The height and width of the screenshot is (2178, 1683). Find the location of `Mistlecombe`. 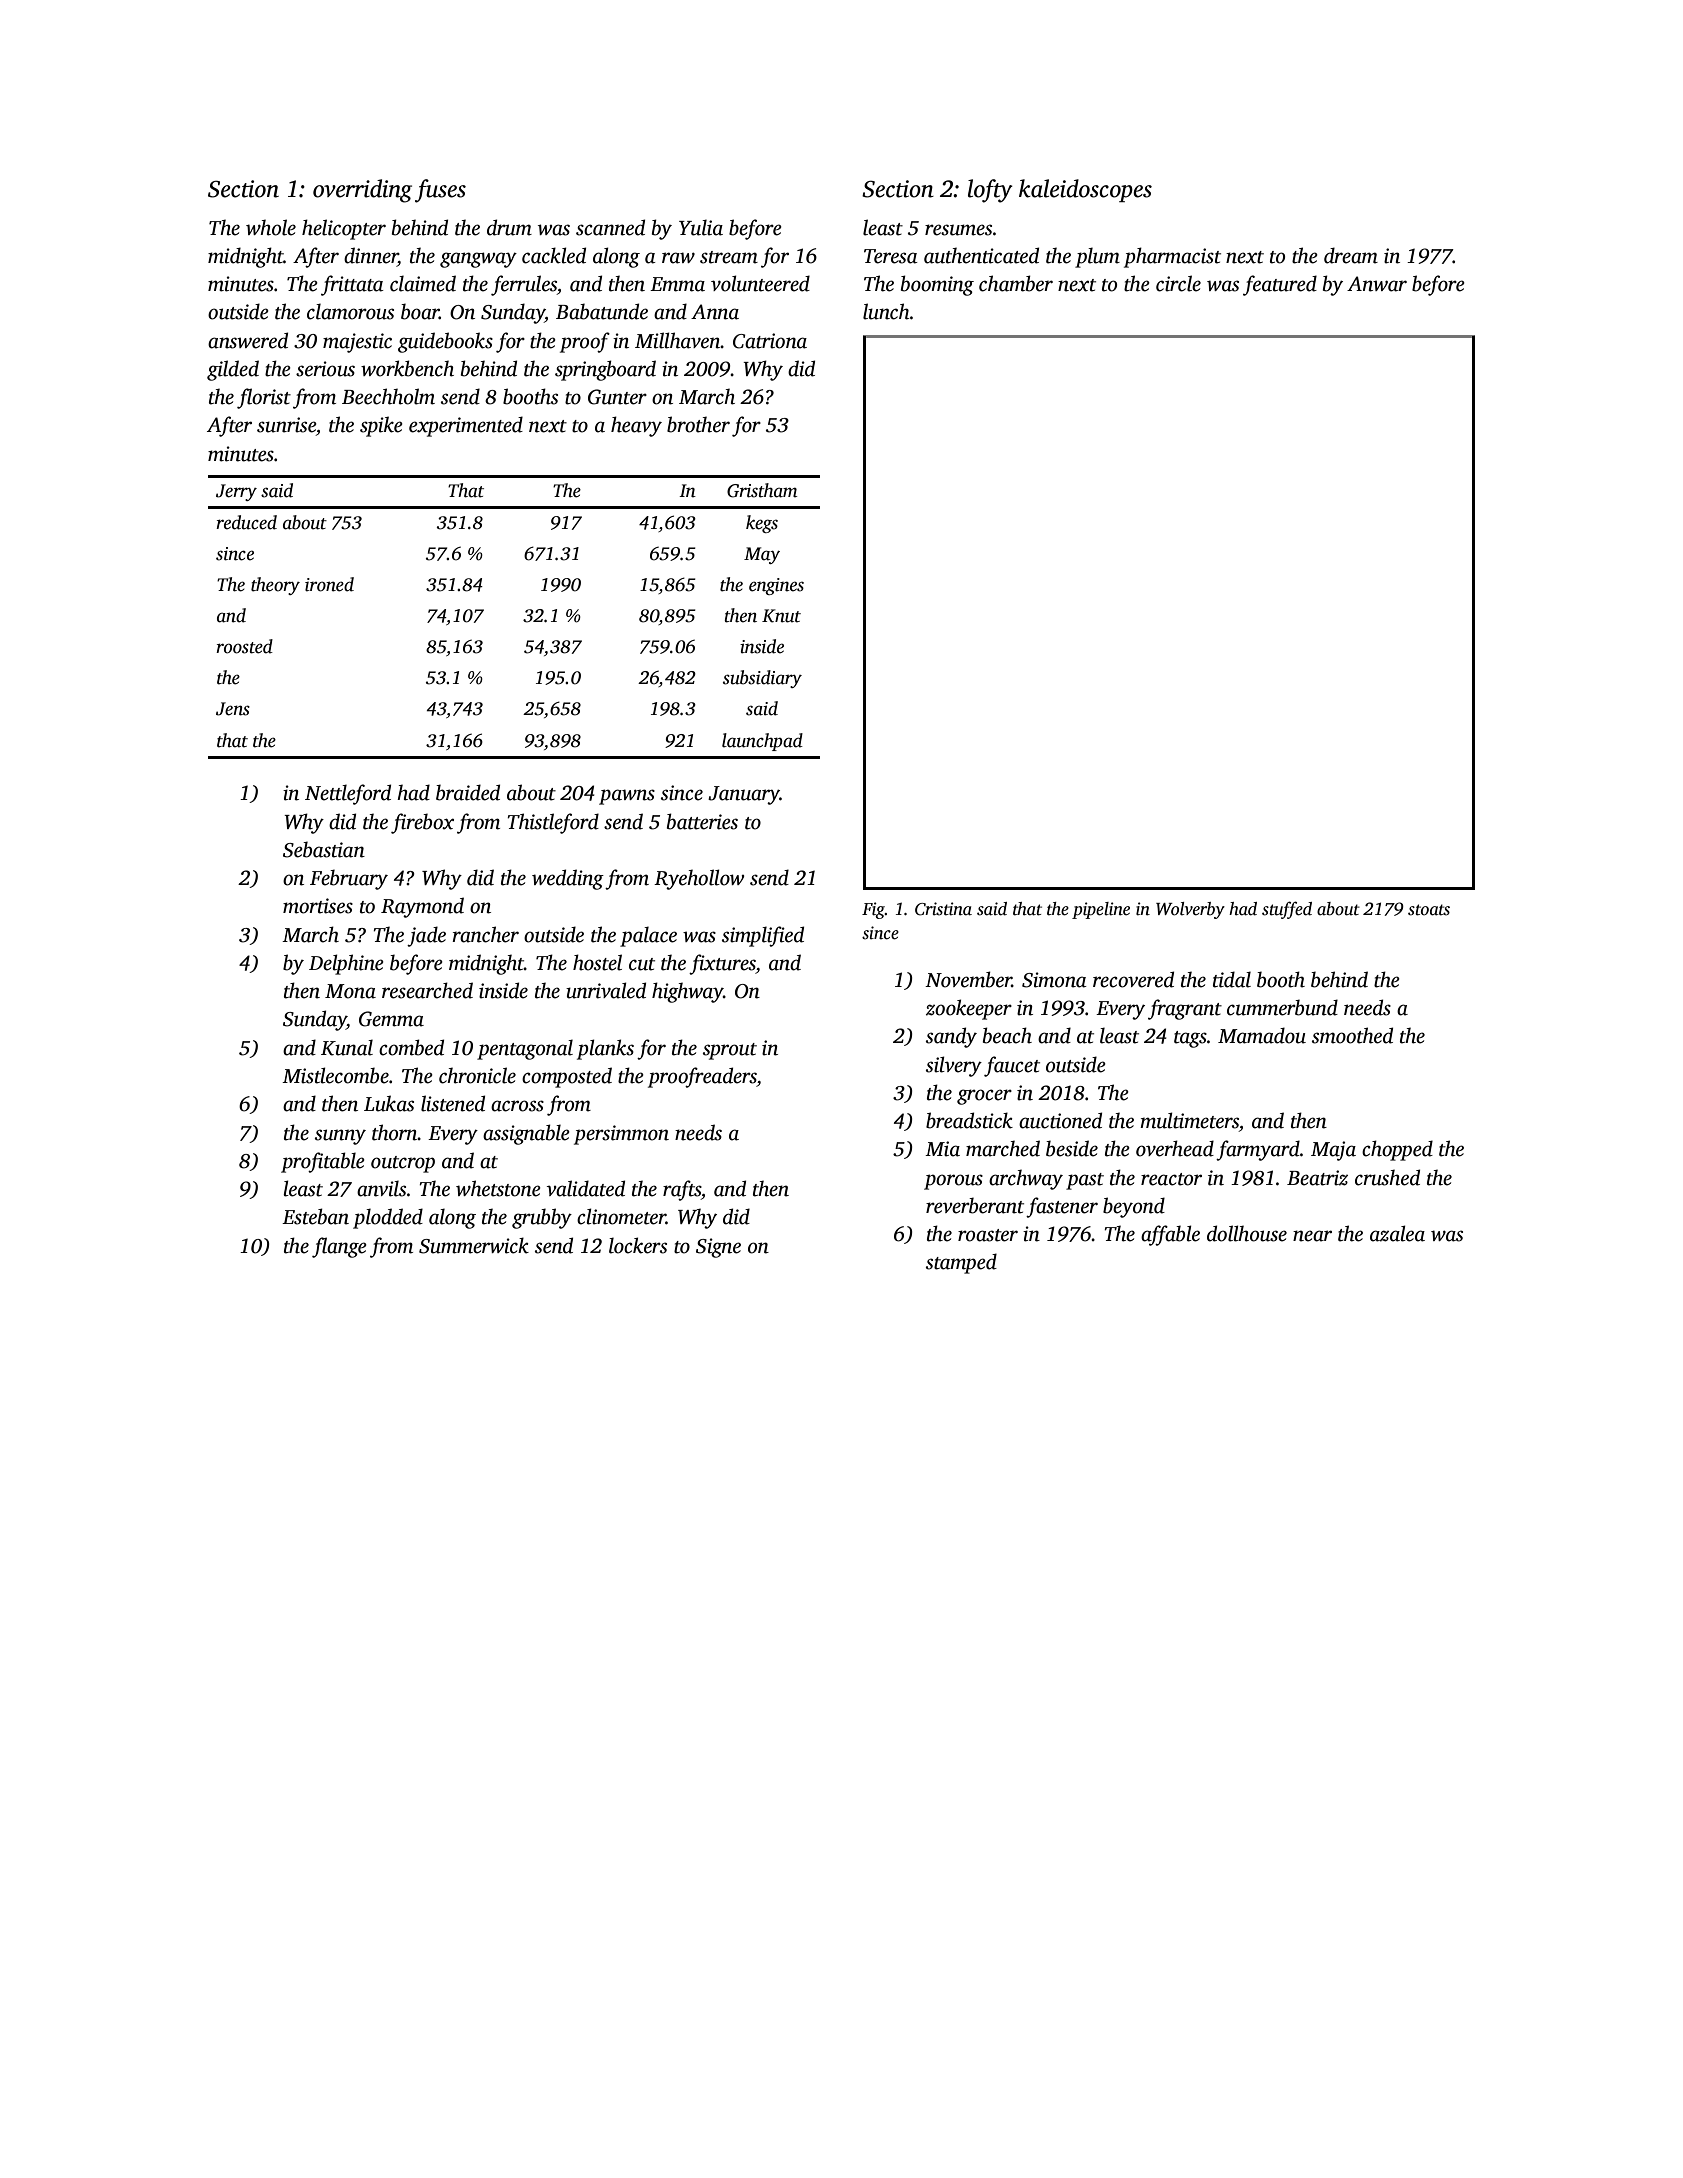

Mistlecombe is located at coordinates (335, 1075).
